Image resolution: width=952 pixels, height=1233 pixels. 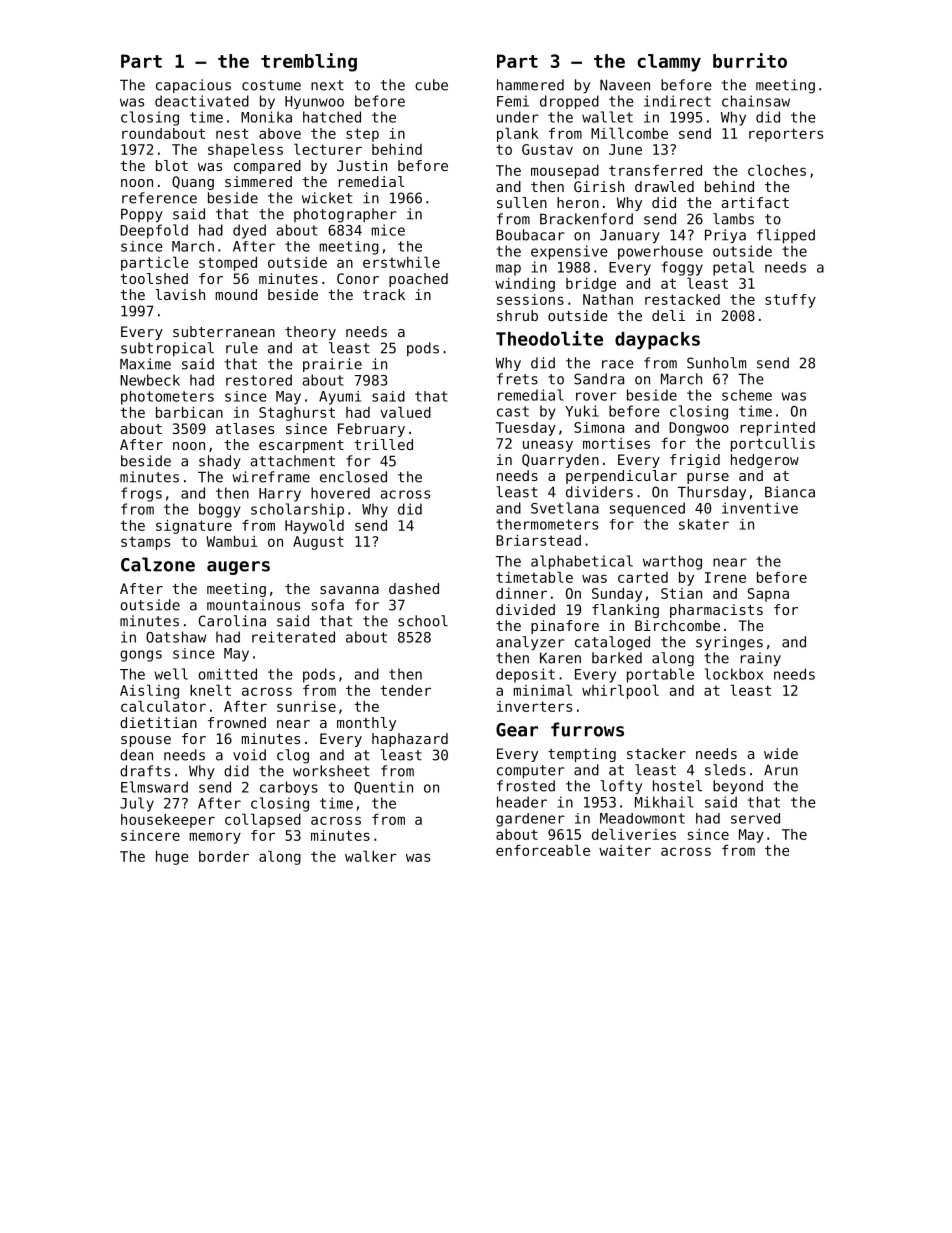 I want to click on skater, so click(x=704, y=524).
